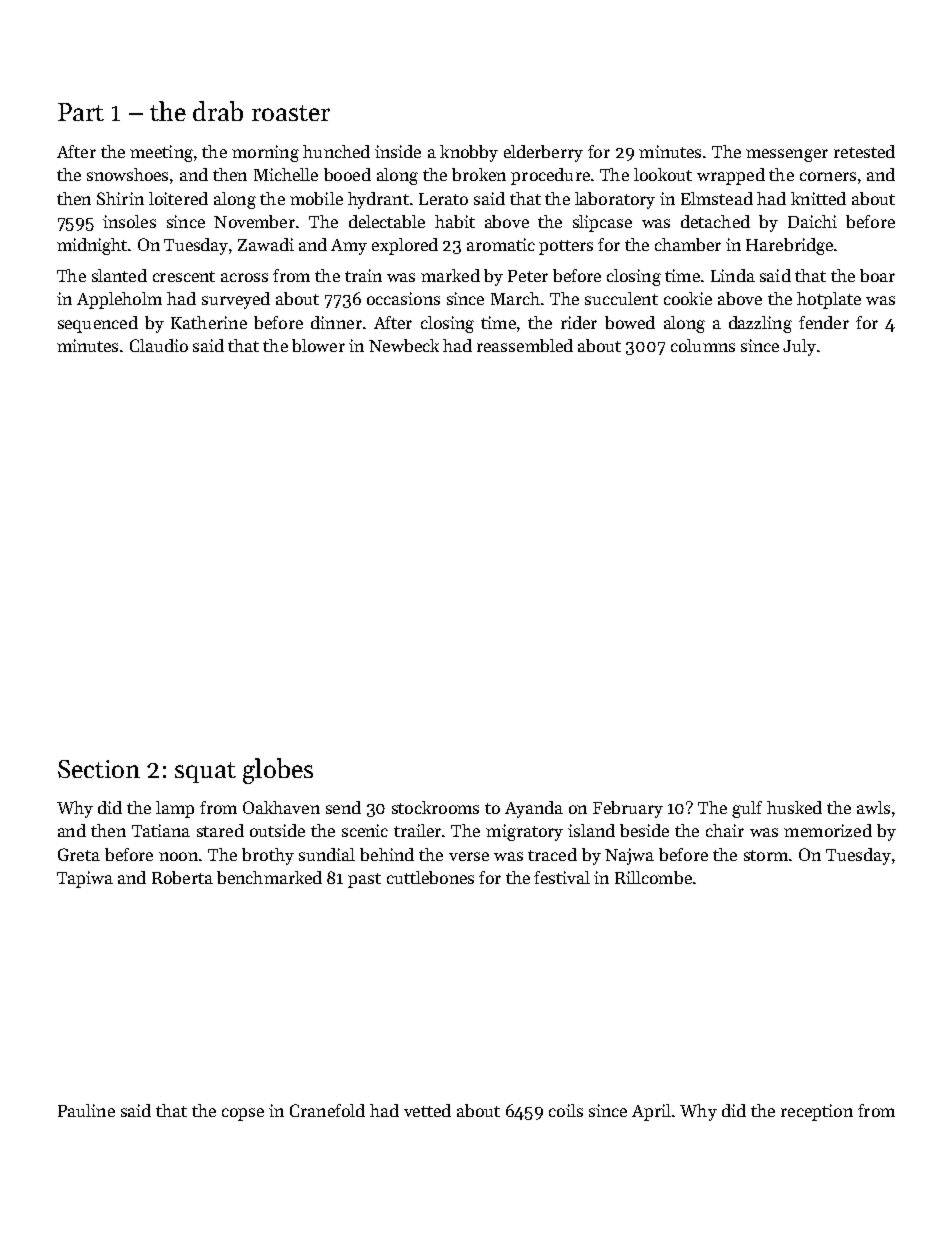 This page has width=952, height=1233. Describe the element at coordinates (534, 809) in the page. I see `Ayanda` at that location.
